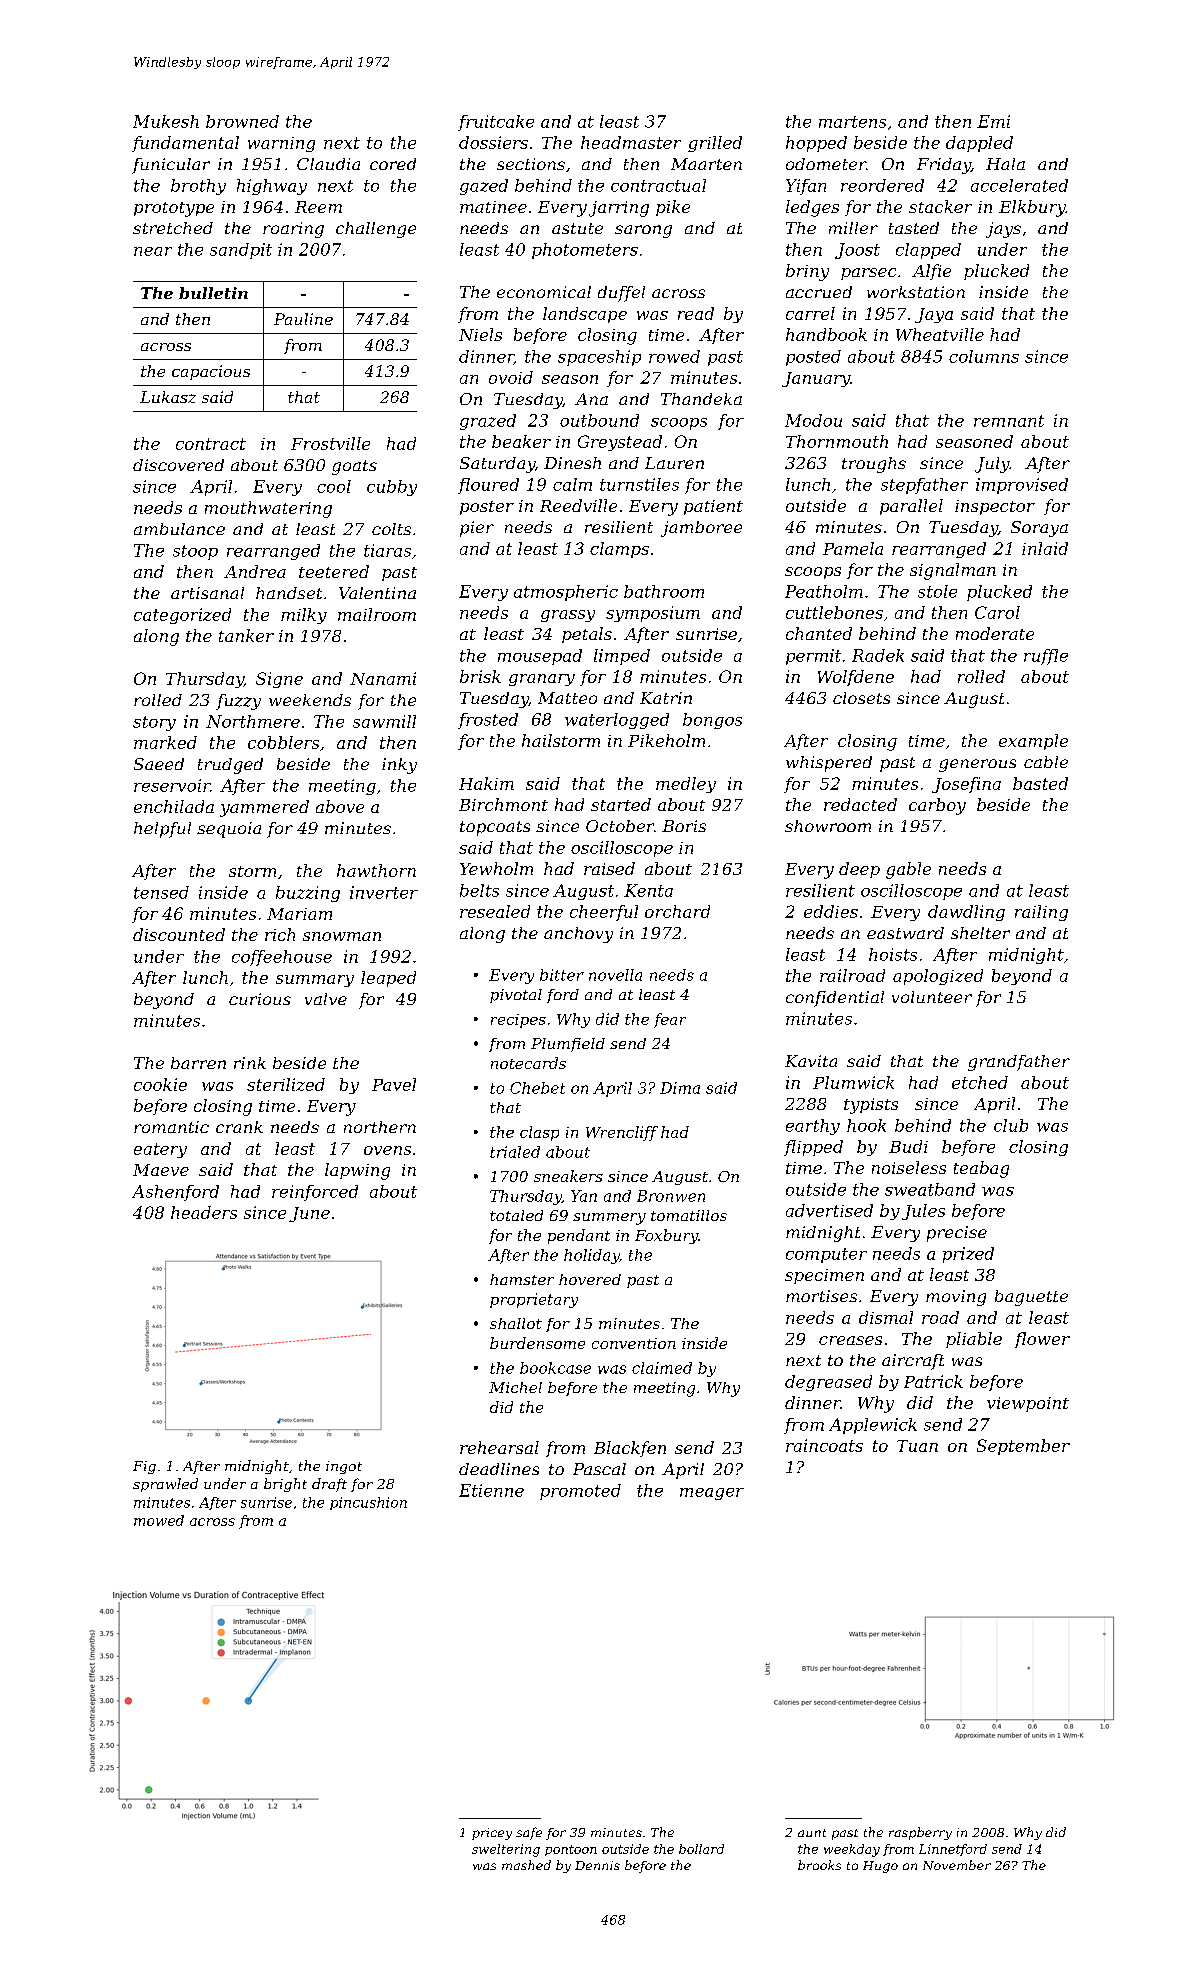 This screenshot has height=1979, width=1202. What do you see at coordinates (354, 467) in the screenshot?
I see `goats` at bounding box center [354, 467].
